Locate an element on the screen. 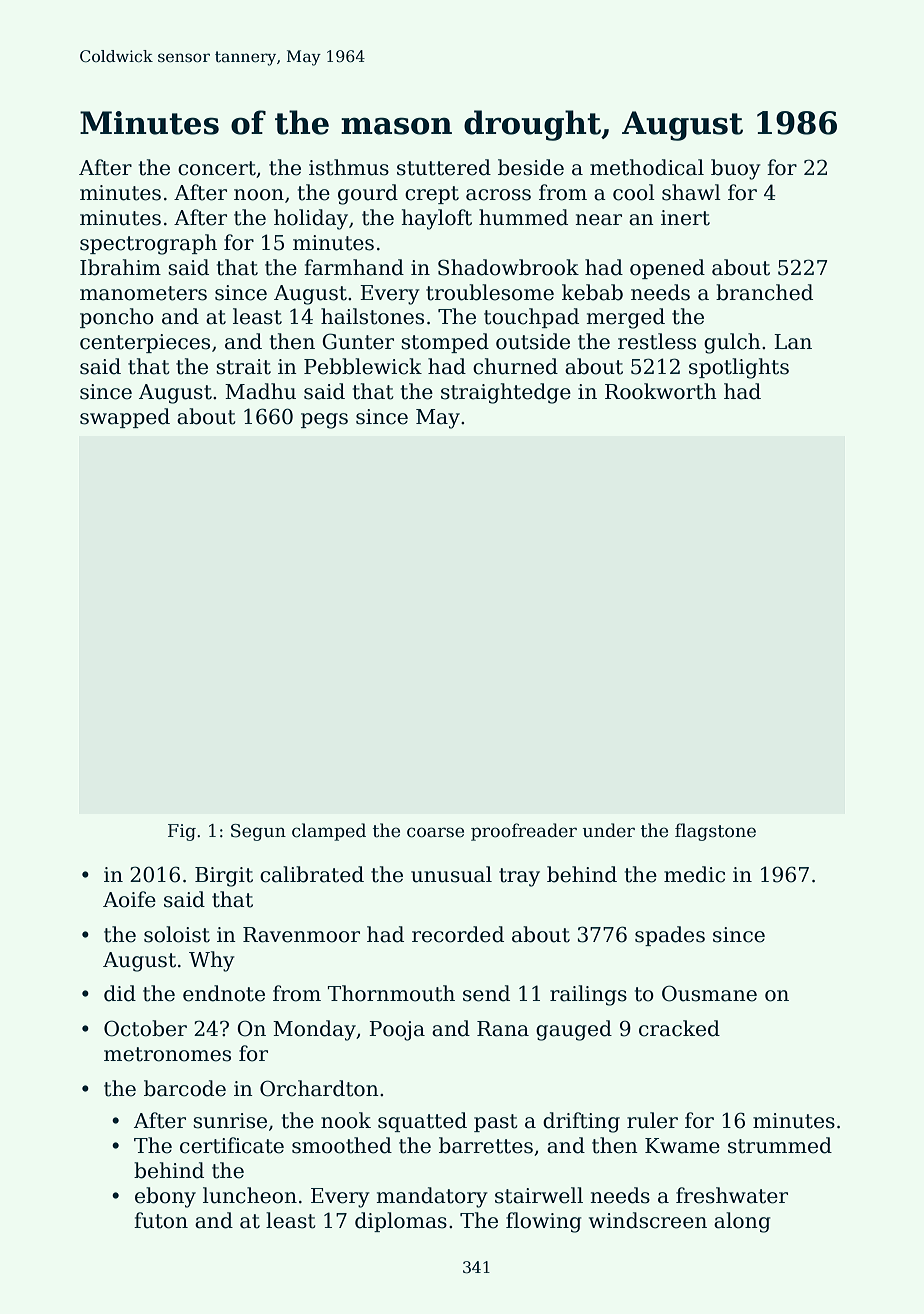 The image size is (924, 1314). Fig is located at coordinates (182, 832).
